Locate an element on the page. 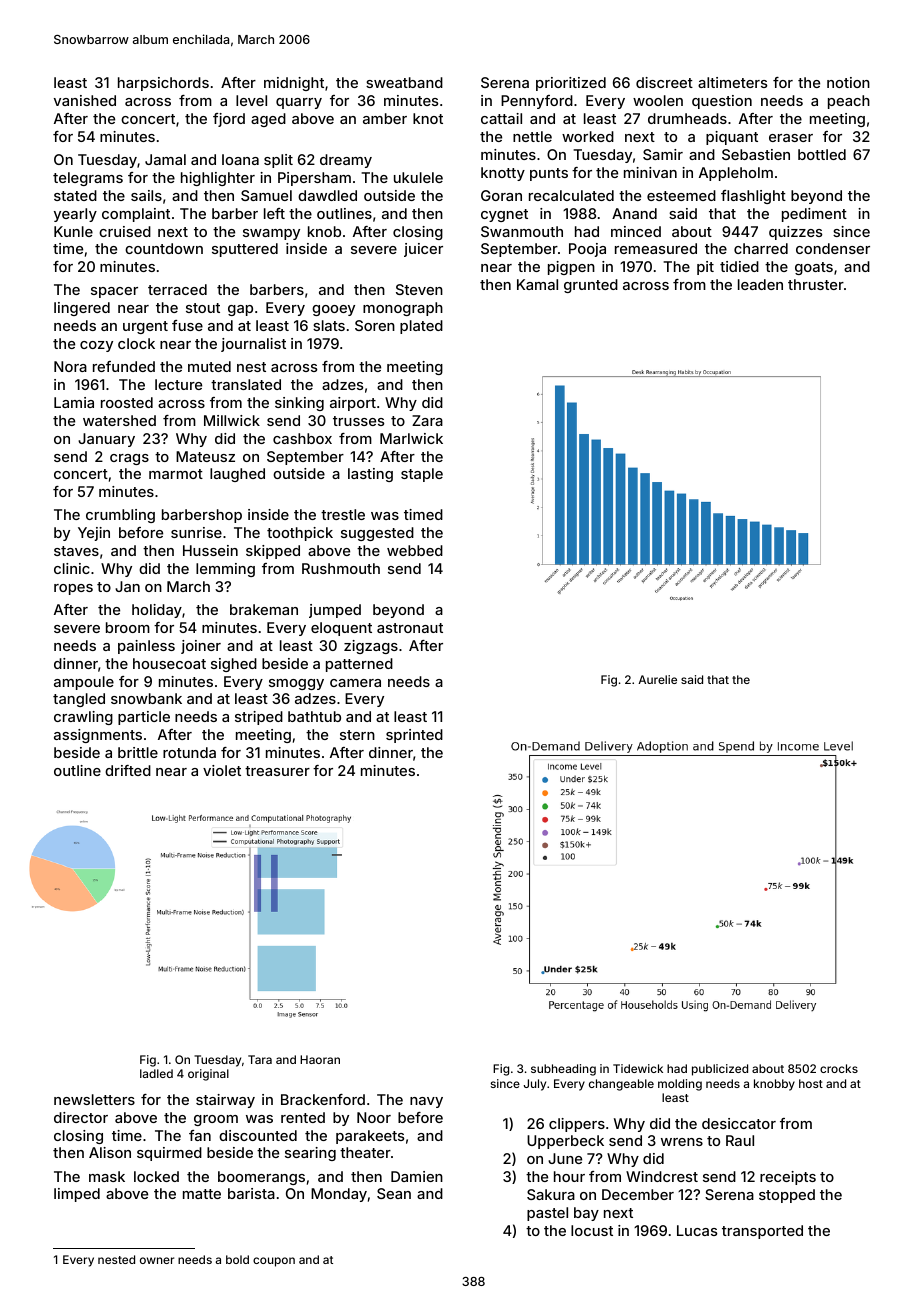  vanished is located at coordinates (85, 100).
